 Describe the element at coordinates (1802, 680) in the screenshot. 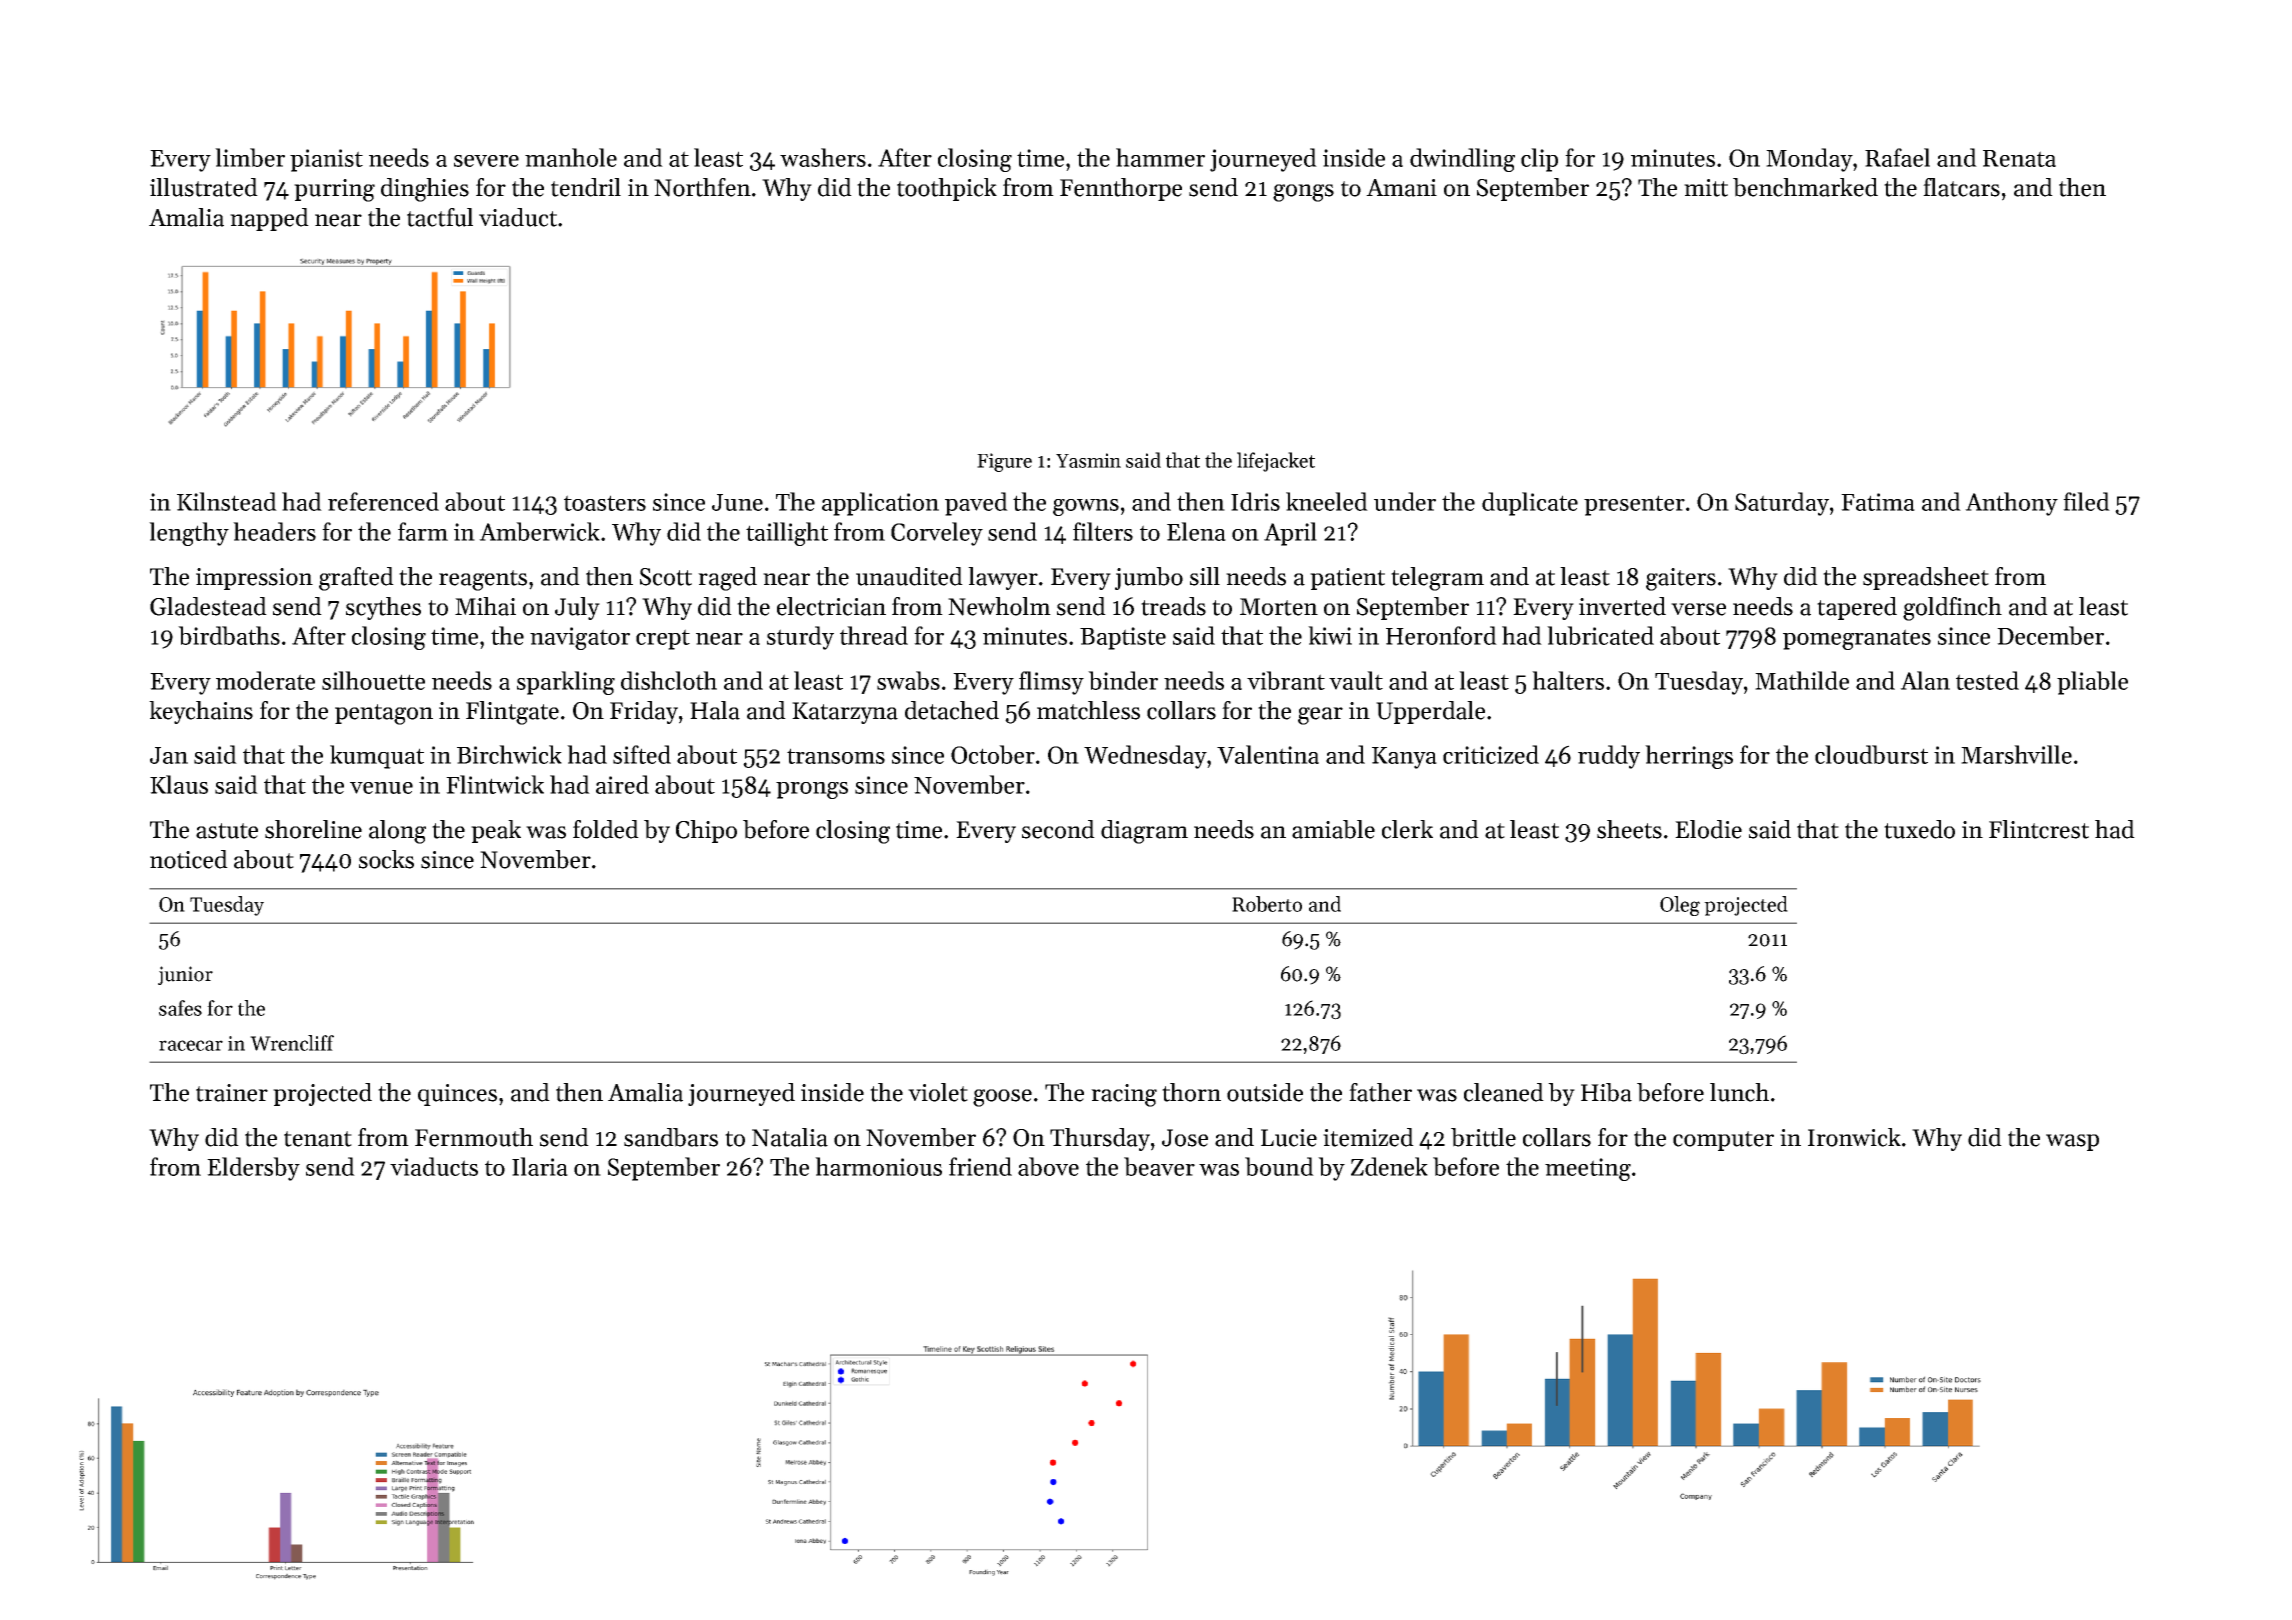

I see `Mathilde` at that location.
